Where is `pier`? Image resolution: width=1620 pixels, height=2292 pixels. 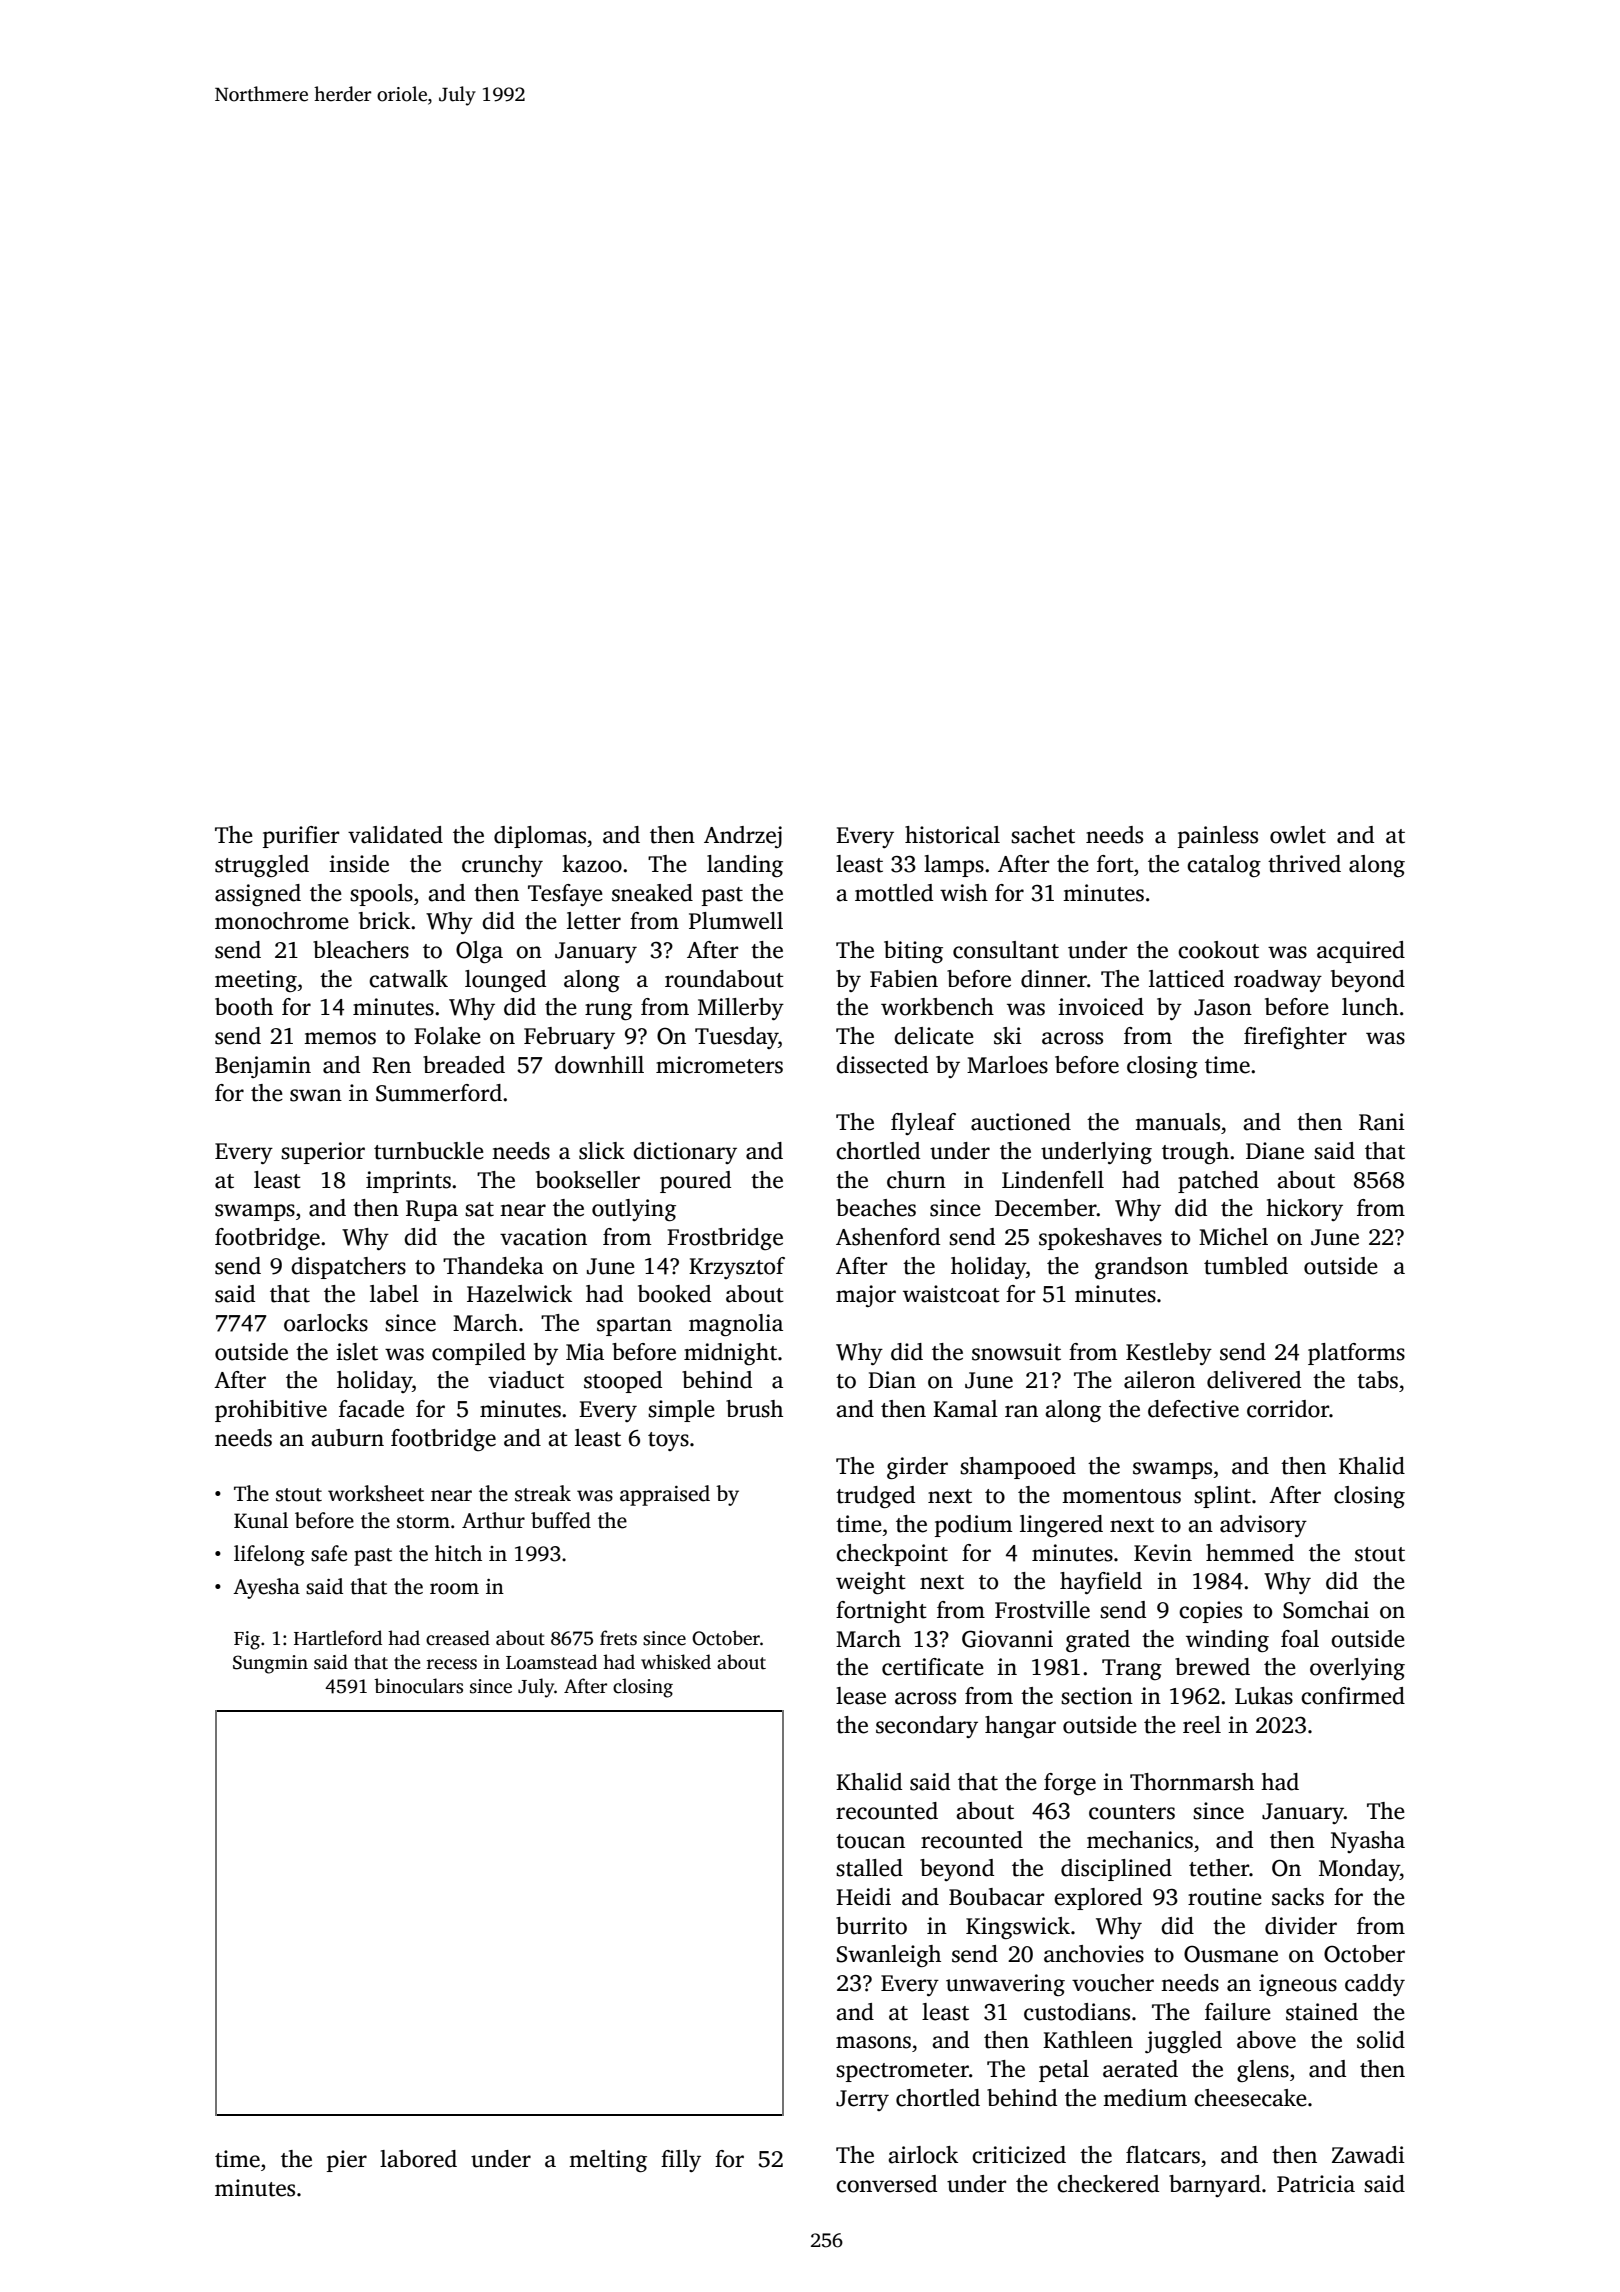 pier is located at coordinates (347, 2161).
